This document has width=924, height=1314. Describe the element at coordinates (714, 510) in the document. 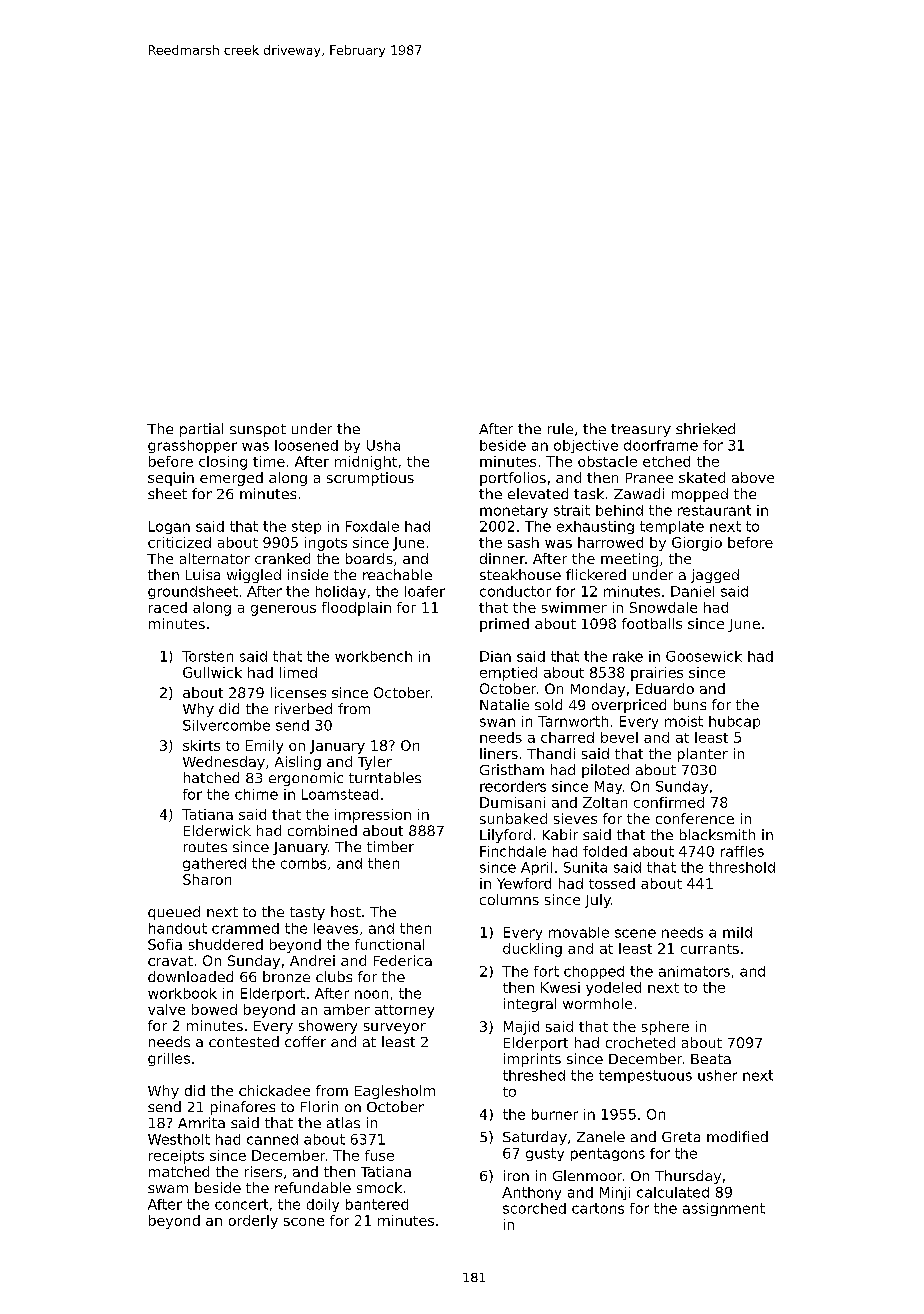

I see `restaurant` at that location.
